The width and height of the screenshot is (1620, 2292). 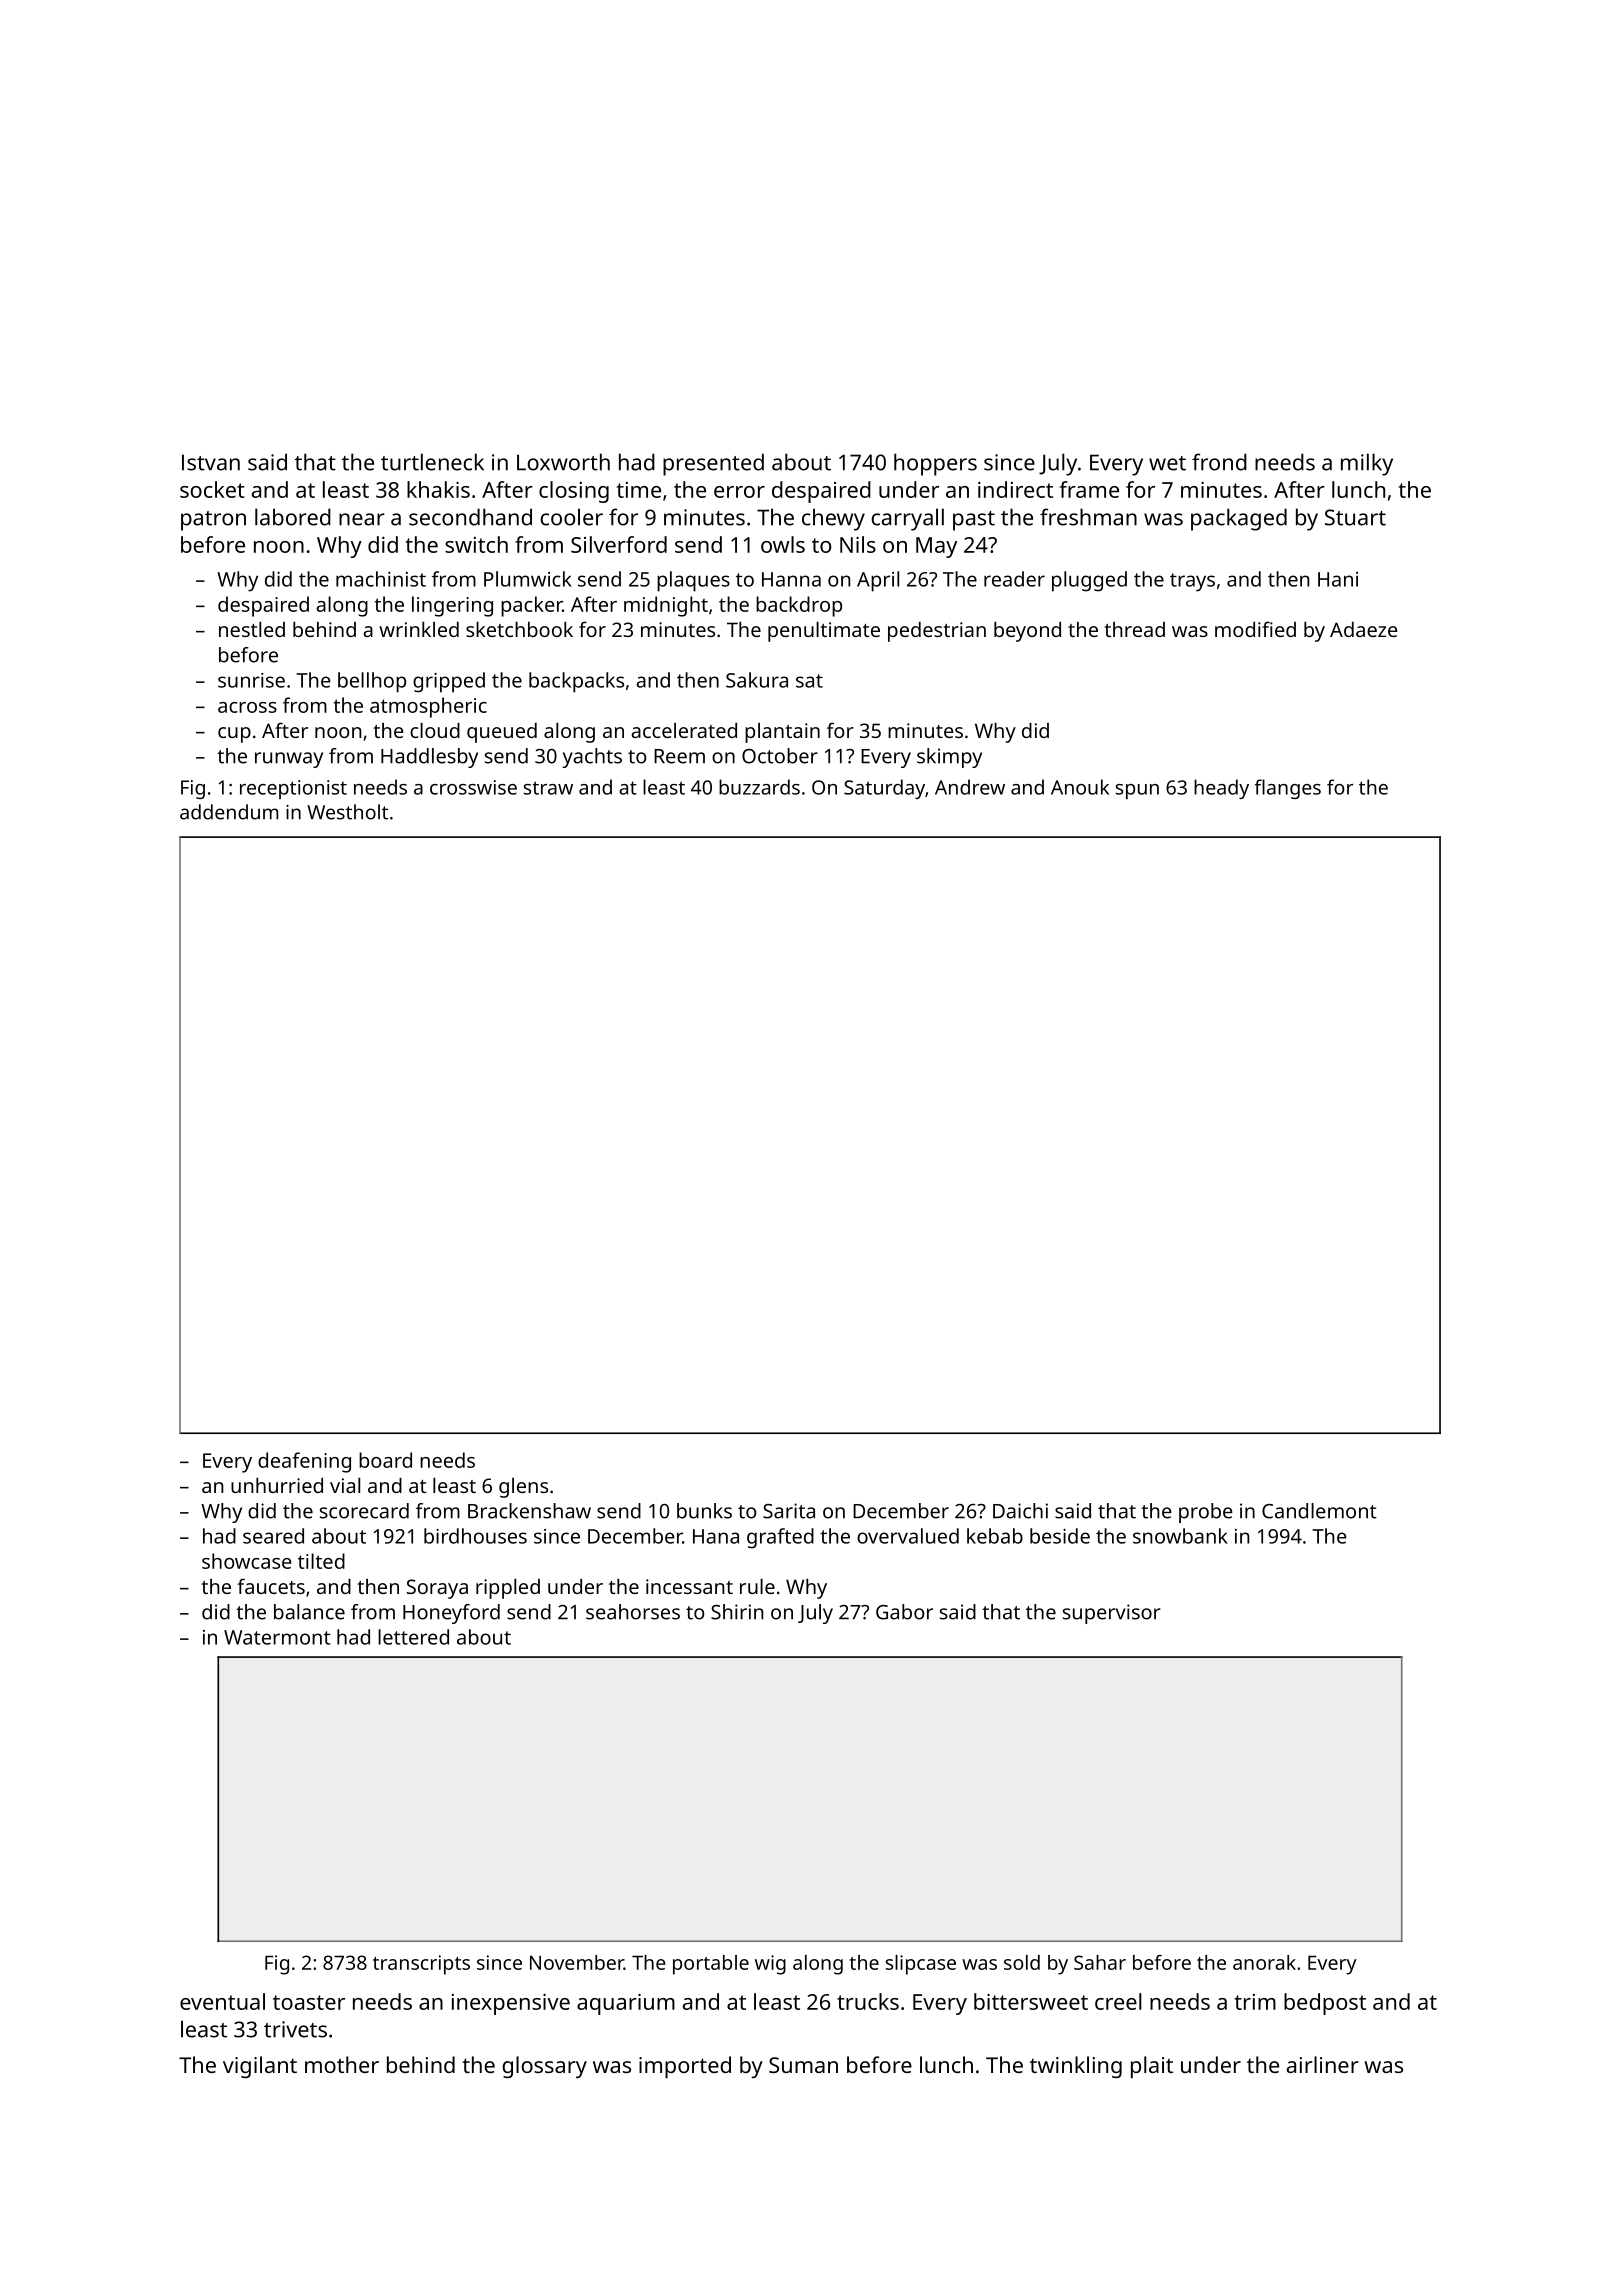 I want to click on atmospheric, so click(x=428, y=707).
